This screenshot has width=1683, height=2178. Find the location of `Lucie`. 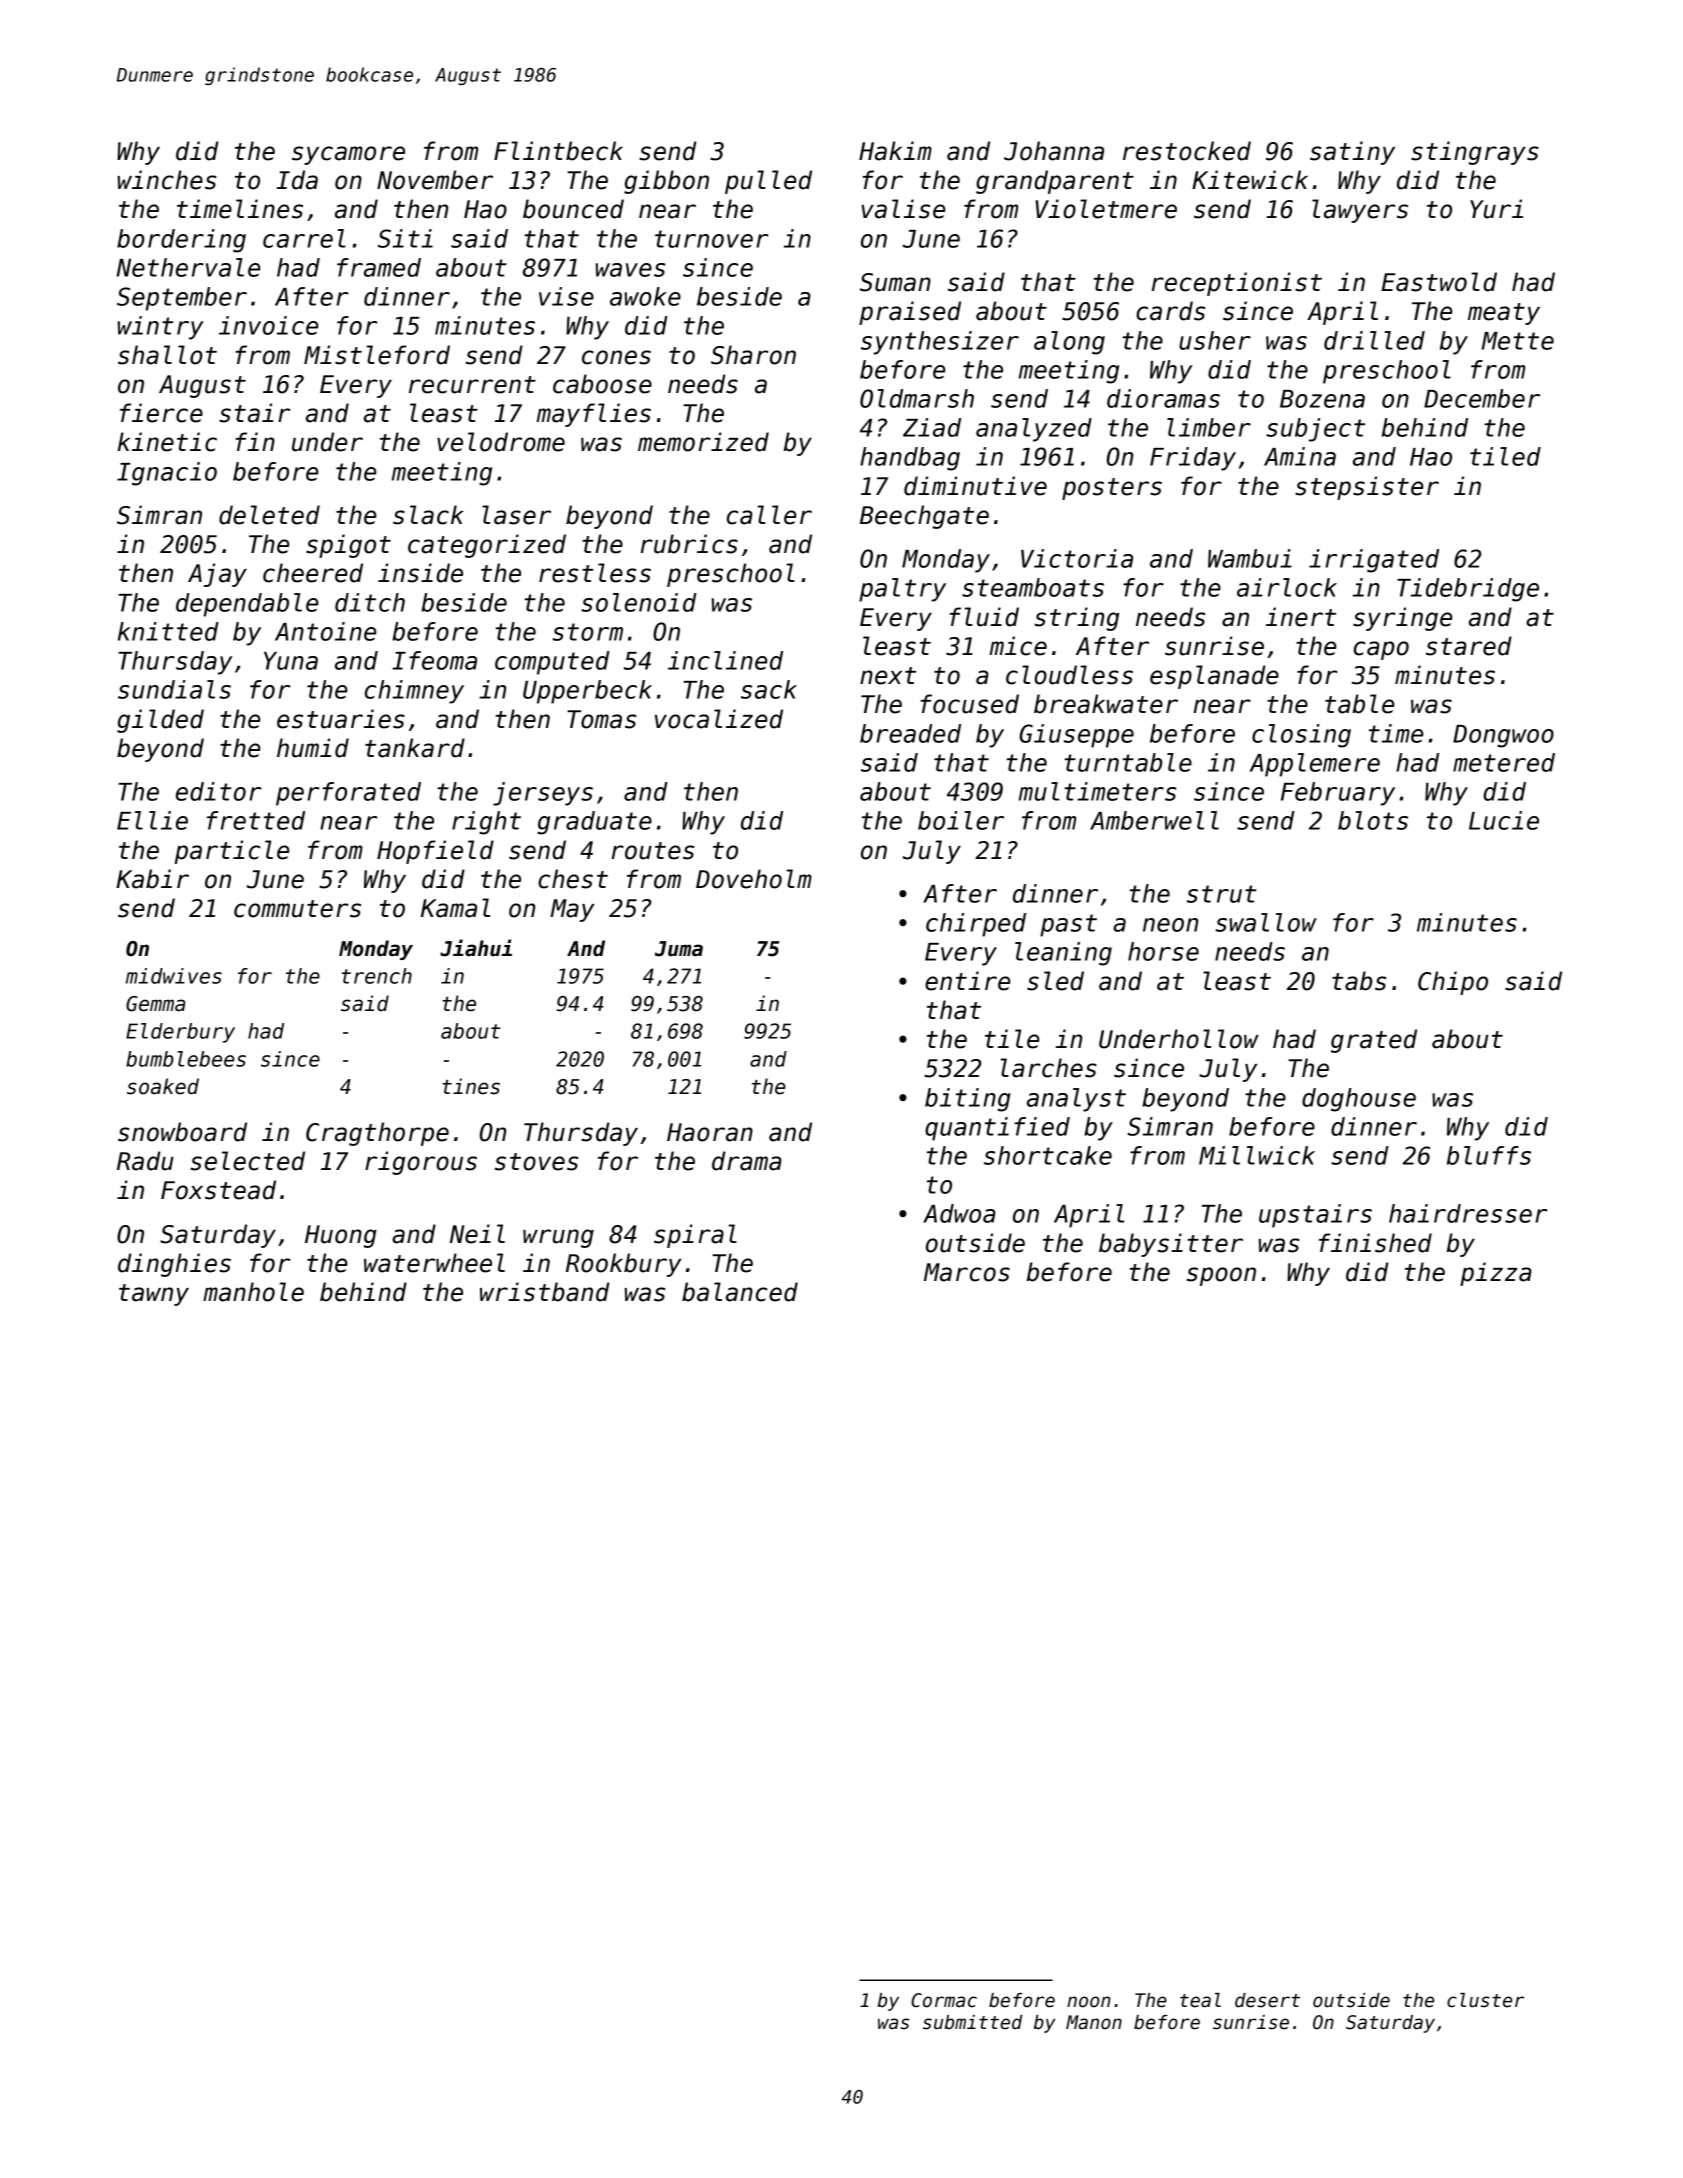

Lucie is located at coordinates (1504, 820).
